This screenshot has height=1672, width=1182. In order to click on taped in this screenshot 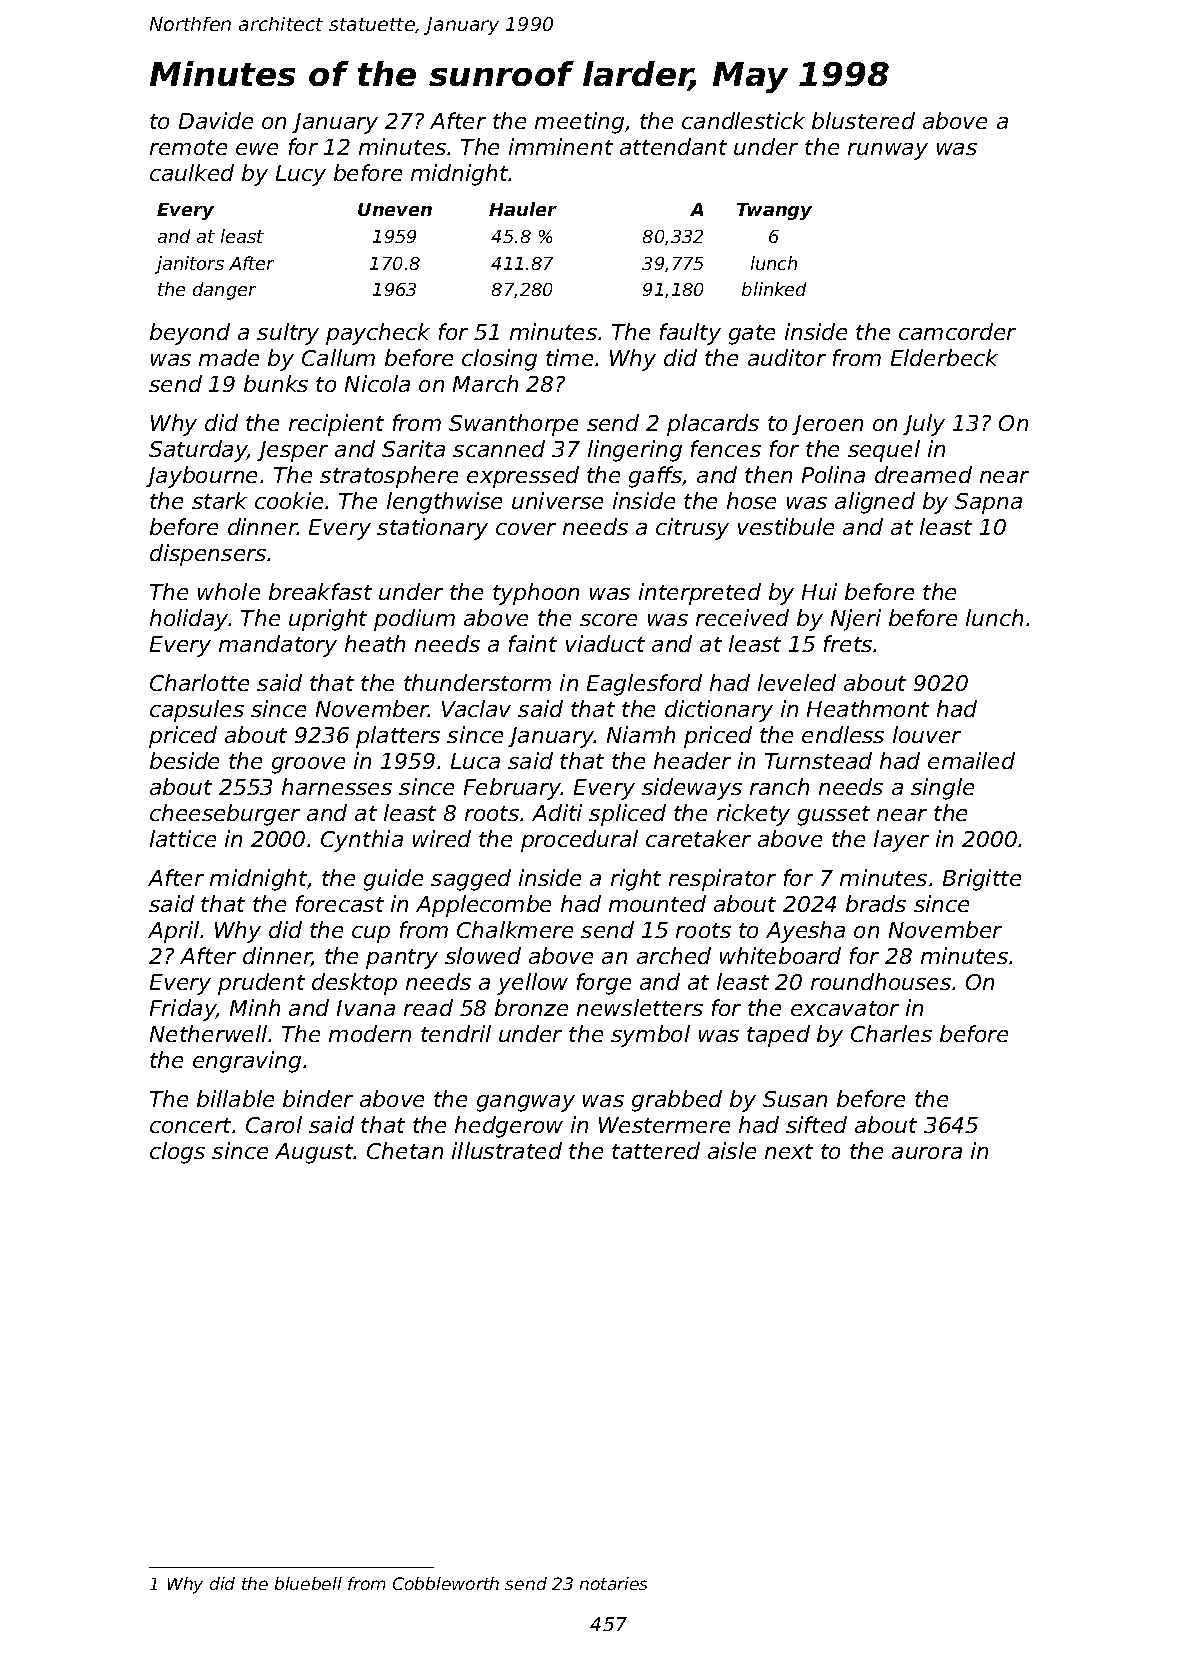, I will do `click(778, 1036)`.
